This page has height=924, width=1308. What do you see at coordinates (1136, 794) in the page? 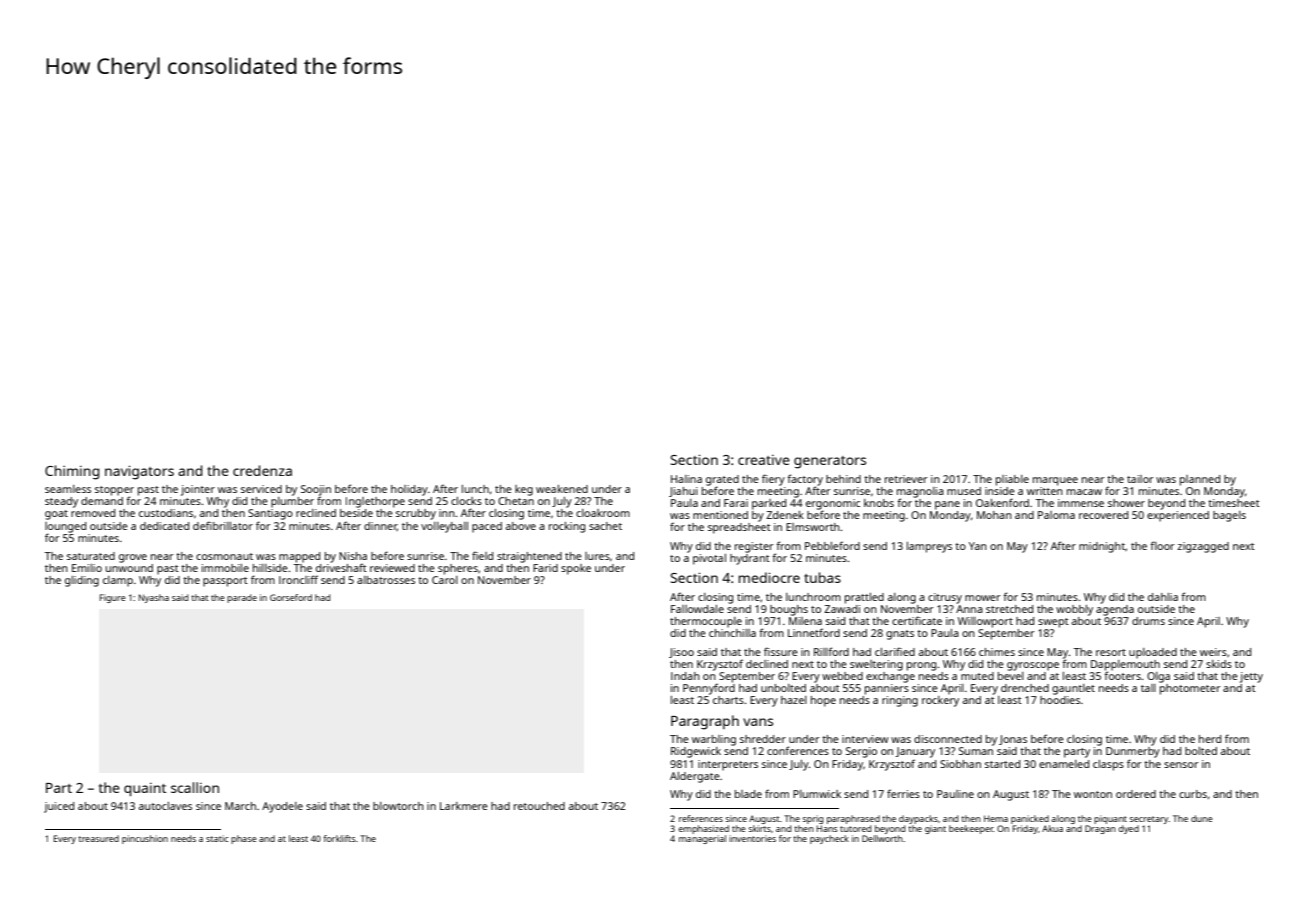
I see `ordered` at bounding box center [1136, 794].
